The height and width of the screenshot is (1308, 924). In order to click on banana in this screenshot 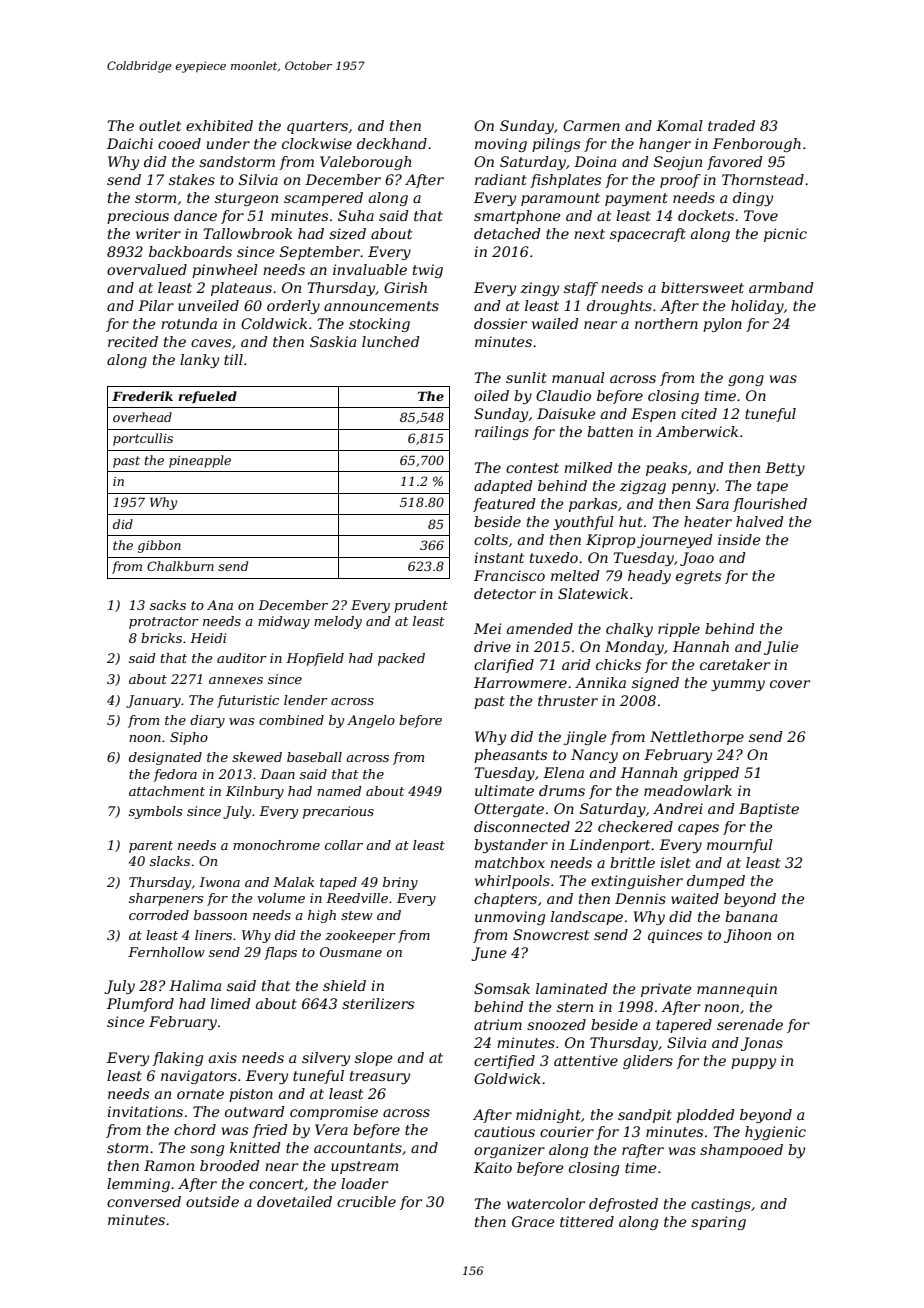, I will do `click(751, 916)`.
